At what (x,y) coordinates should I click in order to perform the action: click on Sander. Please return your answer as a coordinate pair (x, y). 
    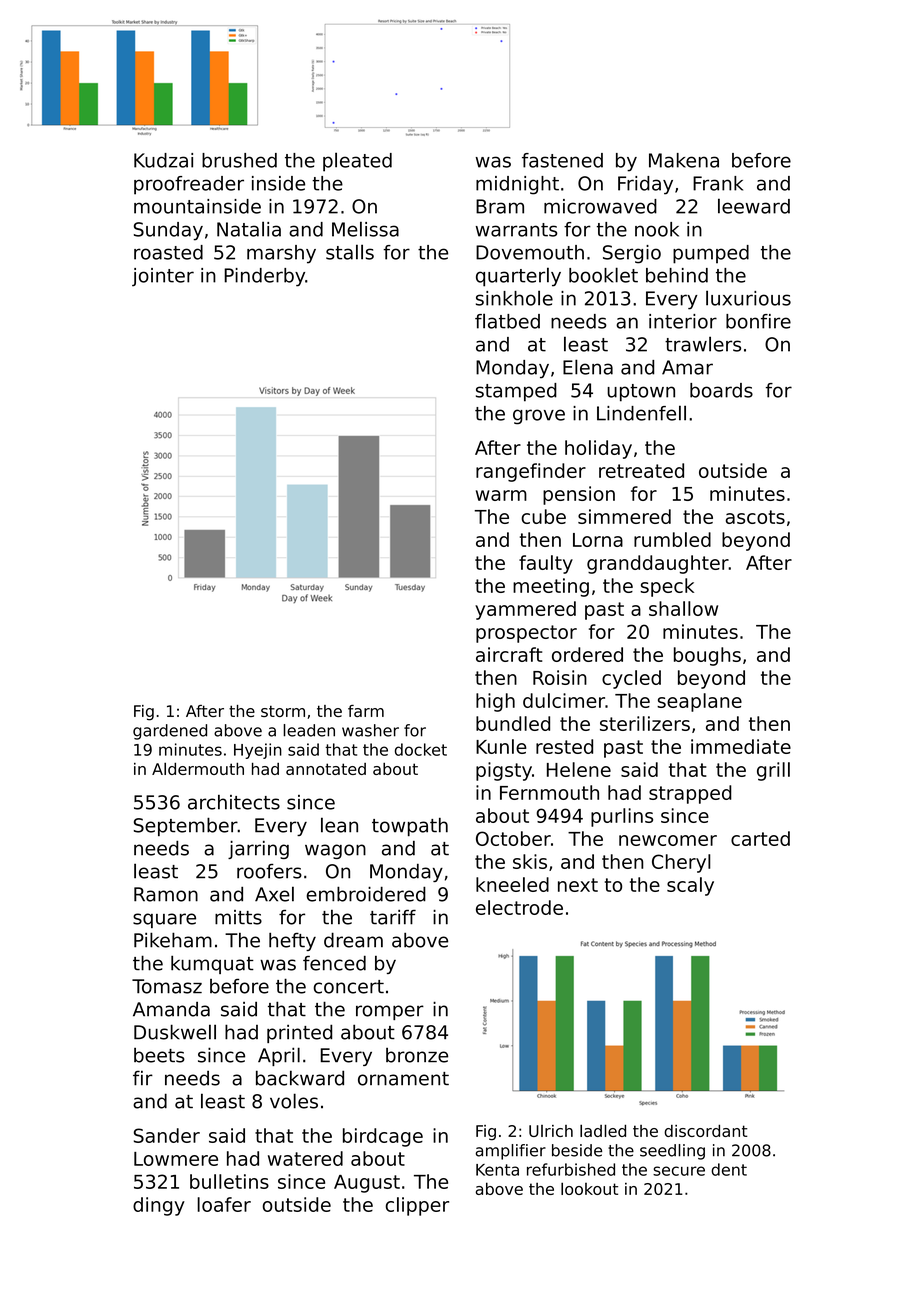
    Looking at the image, I should click on (167, 1135).
